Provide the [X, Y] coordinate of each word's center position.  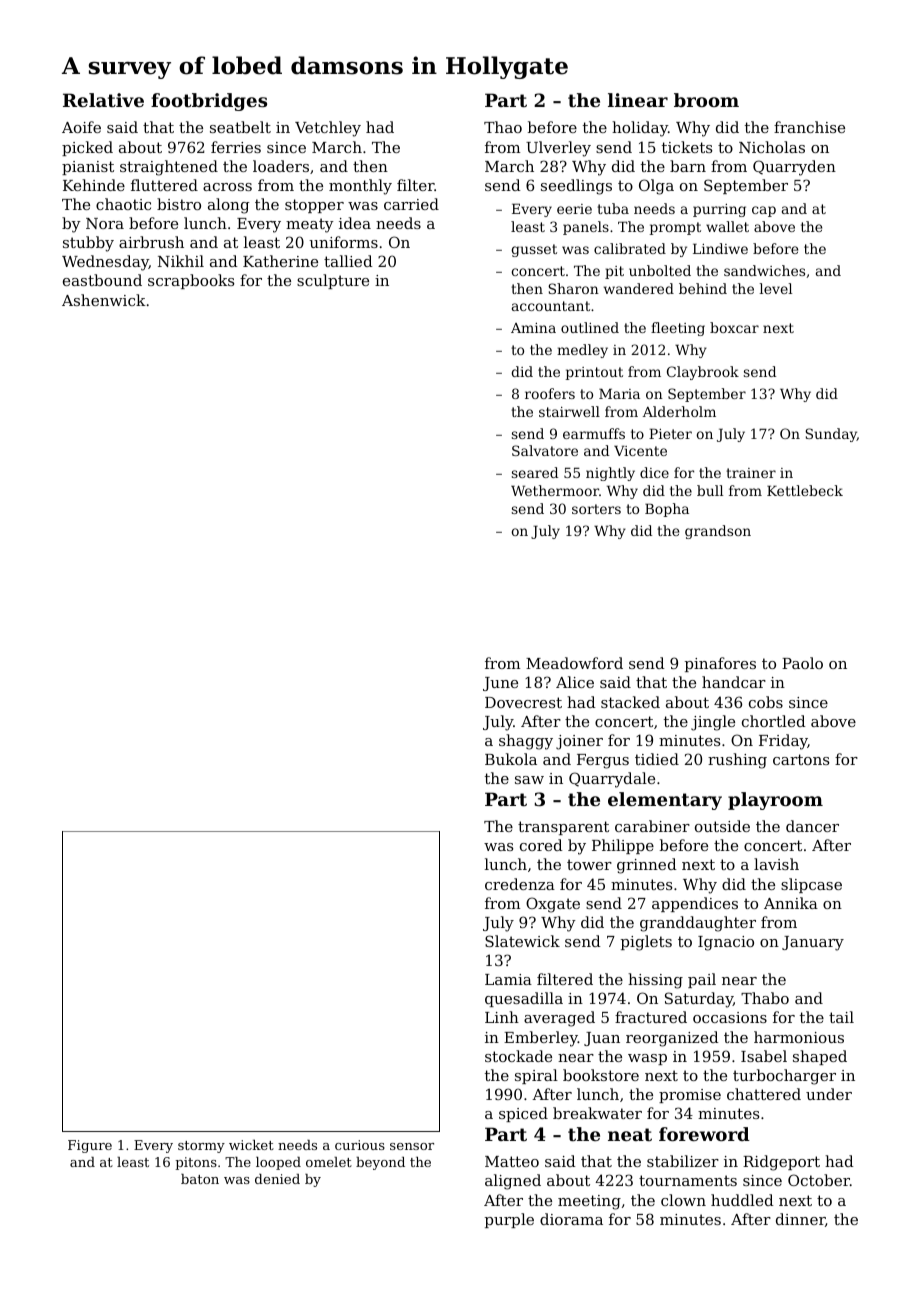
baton [200, 1179]
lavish [776, 864]
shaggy [526, 742]
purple [509, 1220]
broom [706, 100]
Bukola [511, 759]
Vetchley [328, 129]
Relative [103, 100]
